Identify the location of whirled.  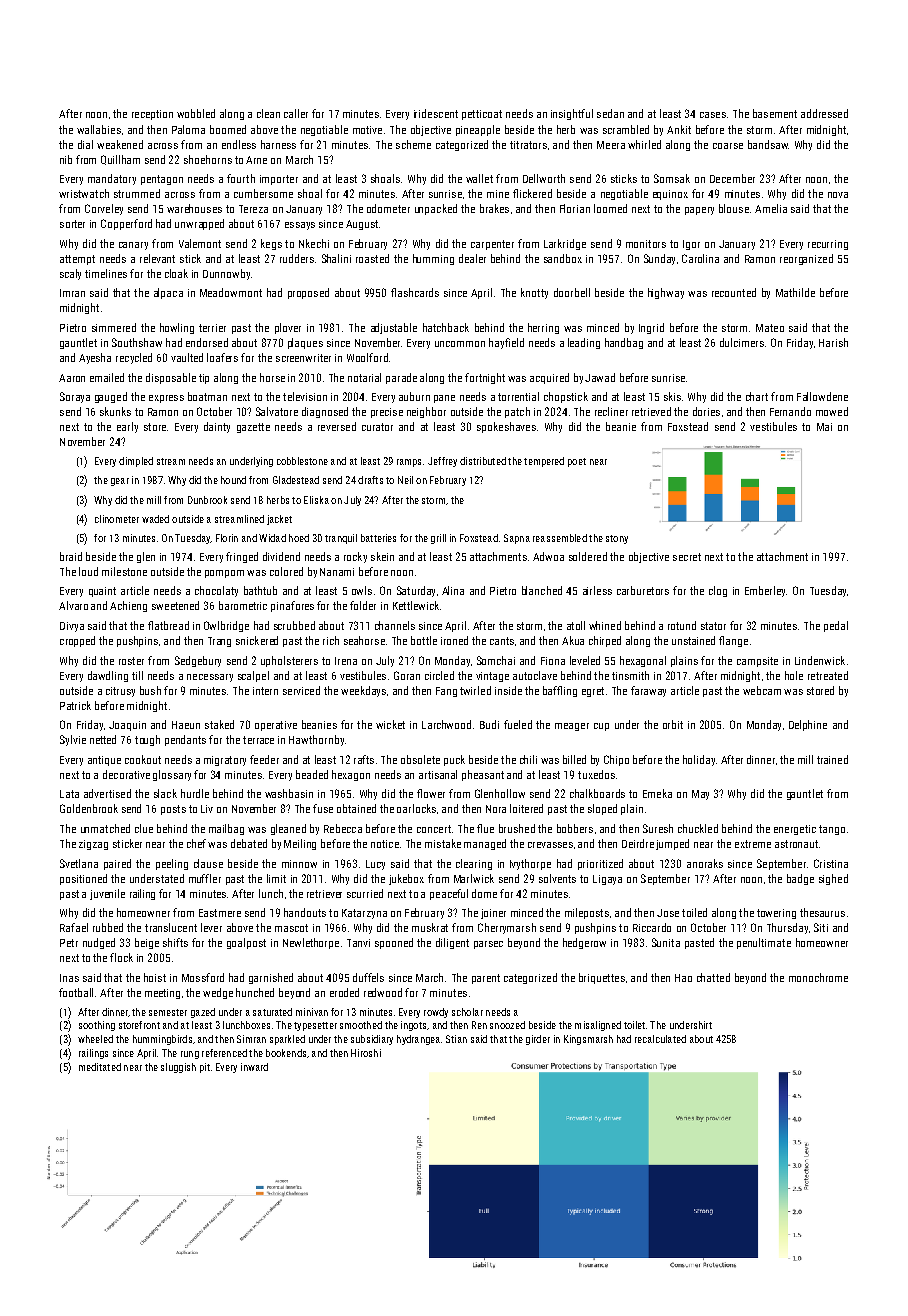
(644, 144).
